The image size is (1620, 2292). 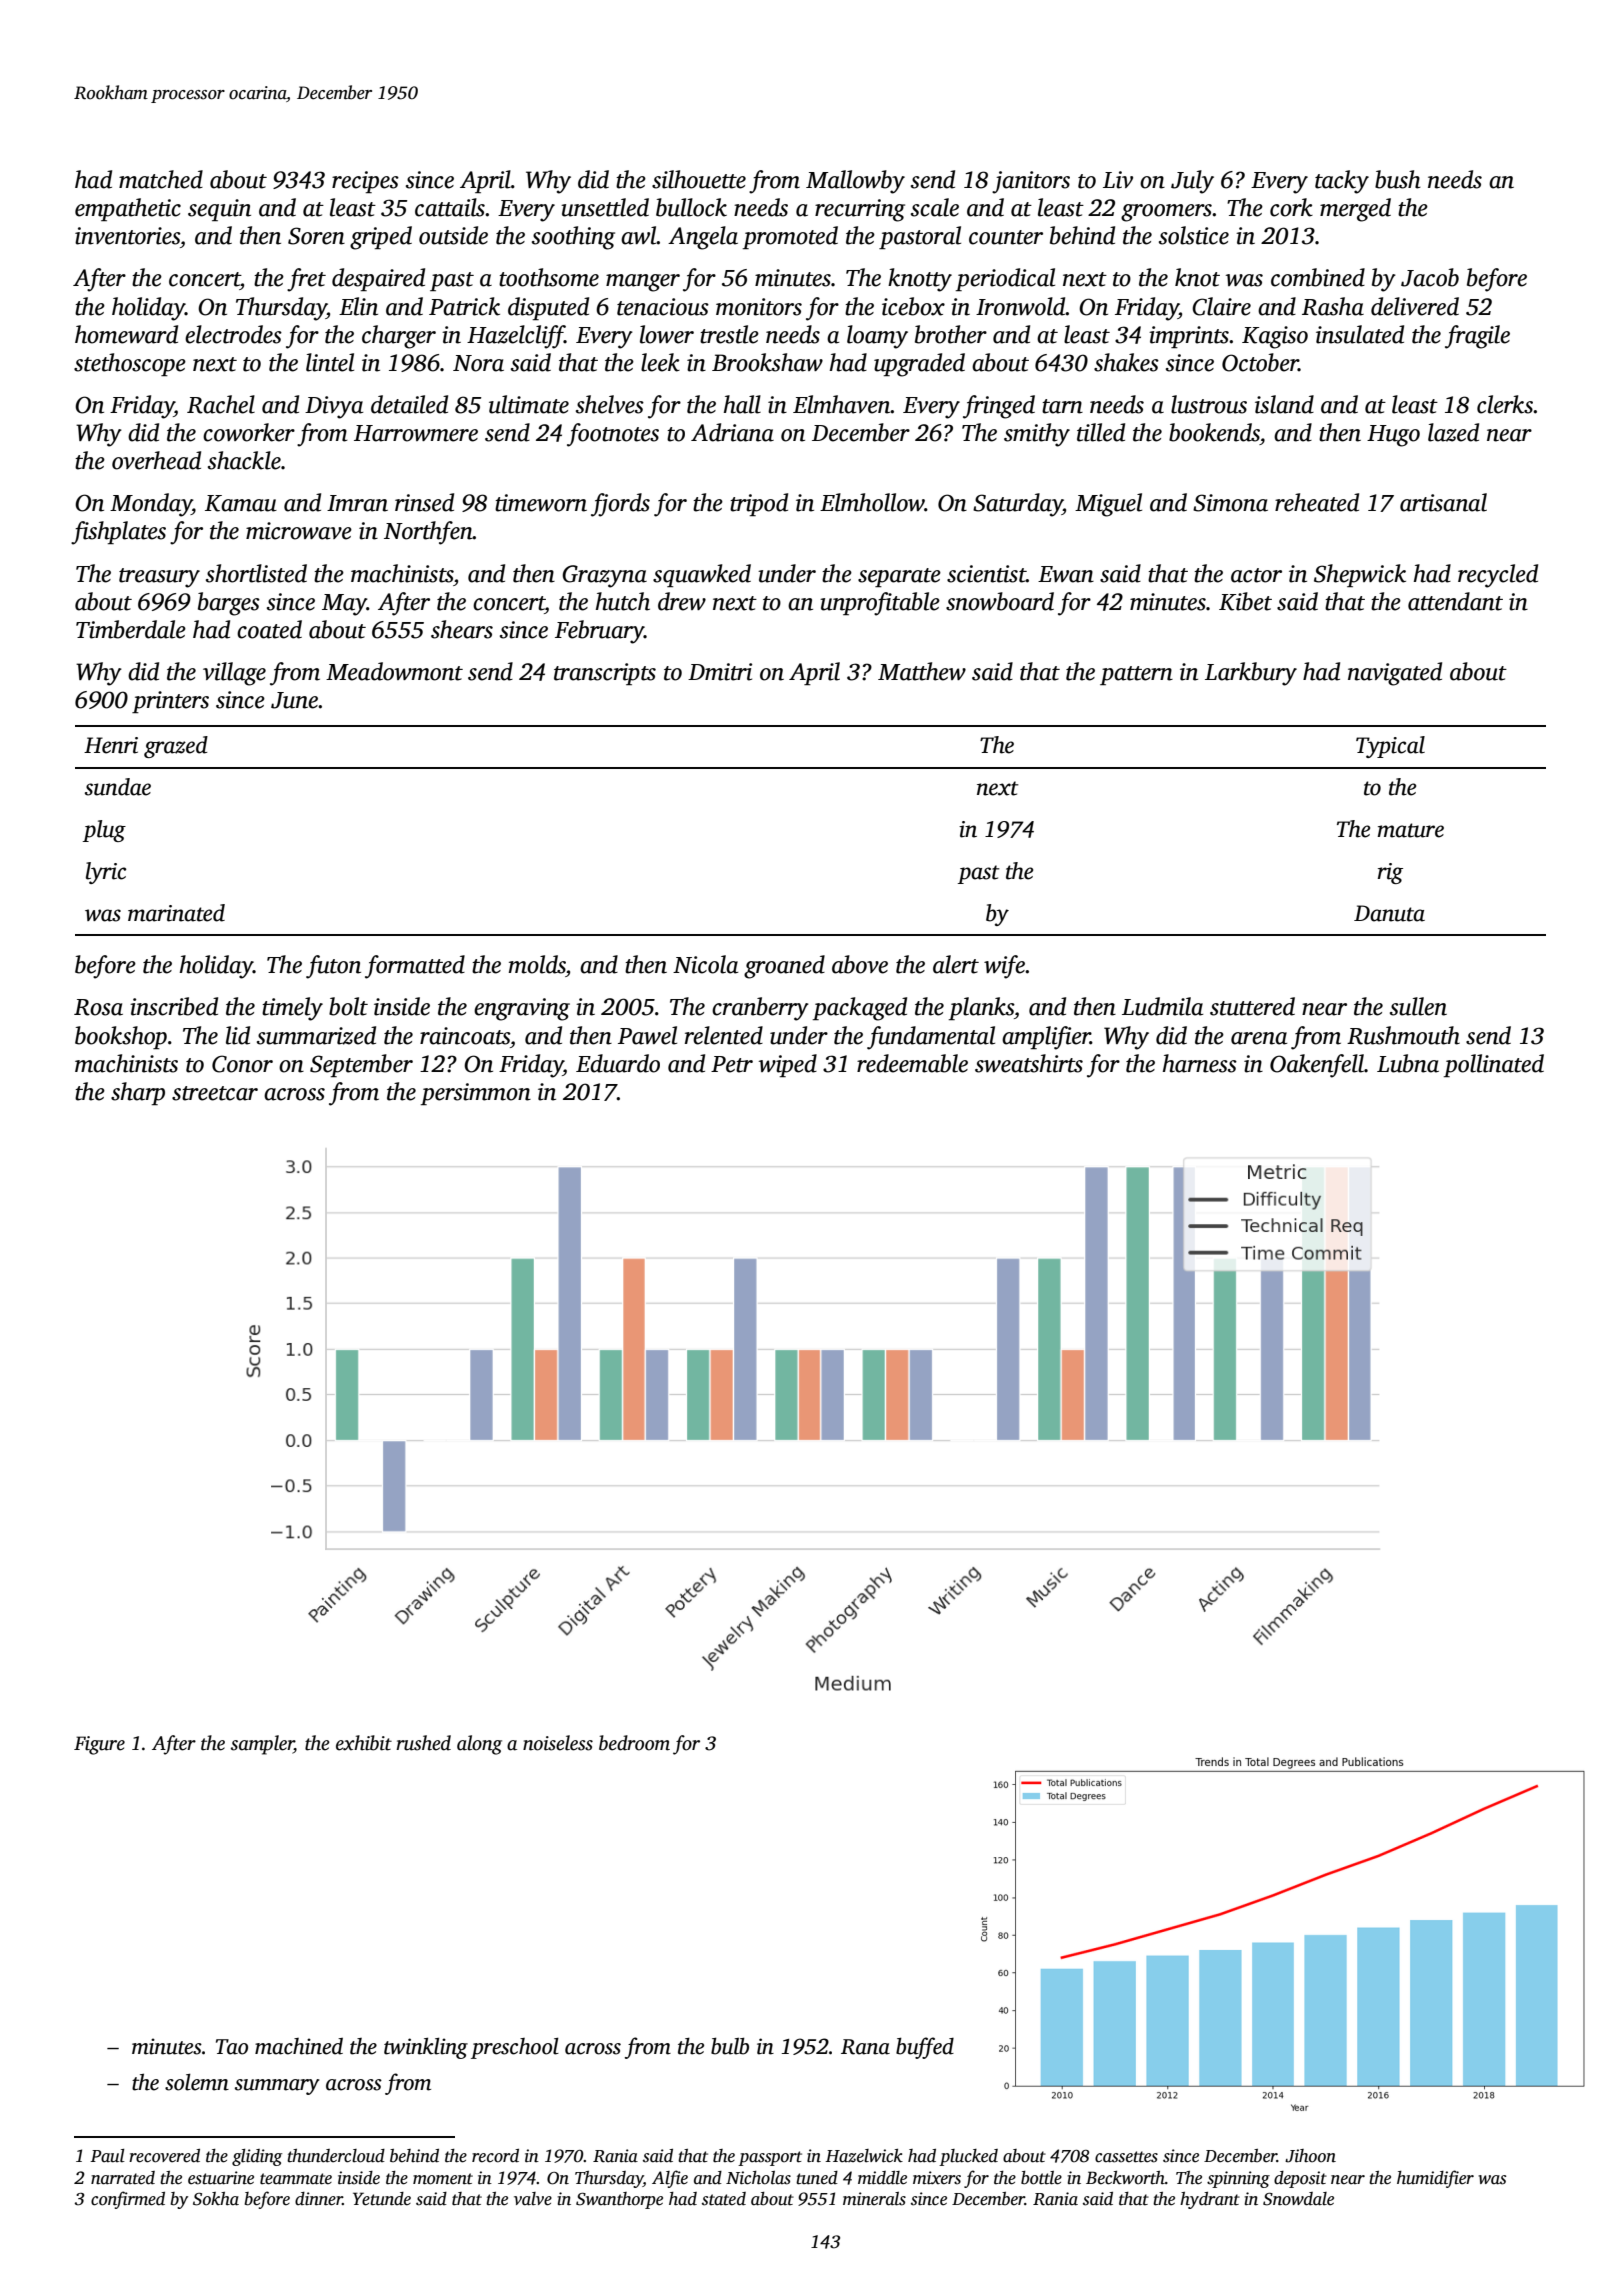 What do you see at coordinates (138, 1093) in the document?
I see `sharp` at bounding box center [138, 1093].
